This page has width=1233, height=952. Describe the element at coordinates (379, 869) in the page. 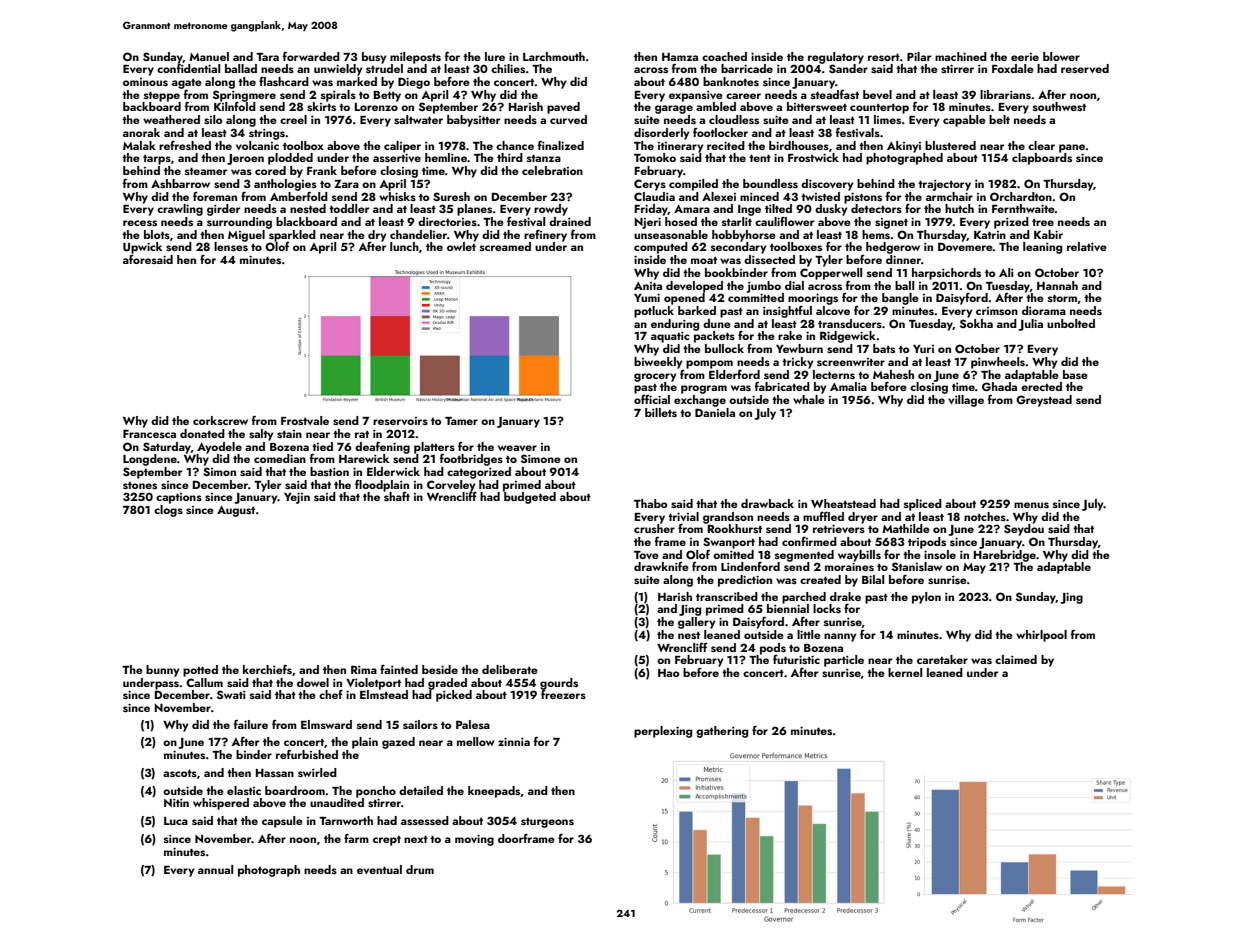

I see `eventual` at that location.
